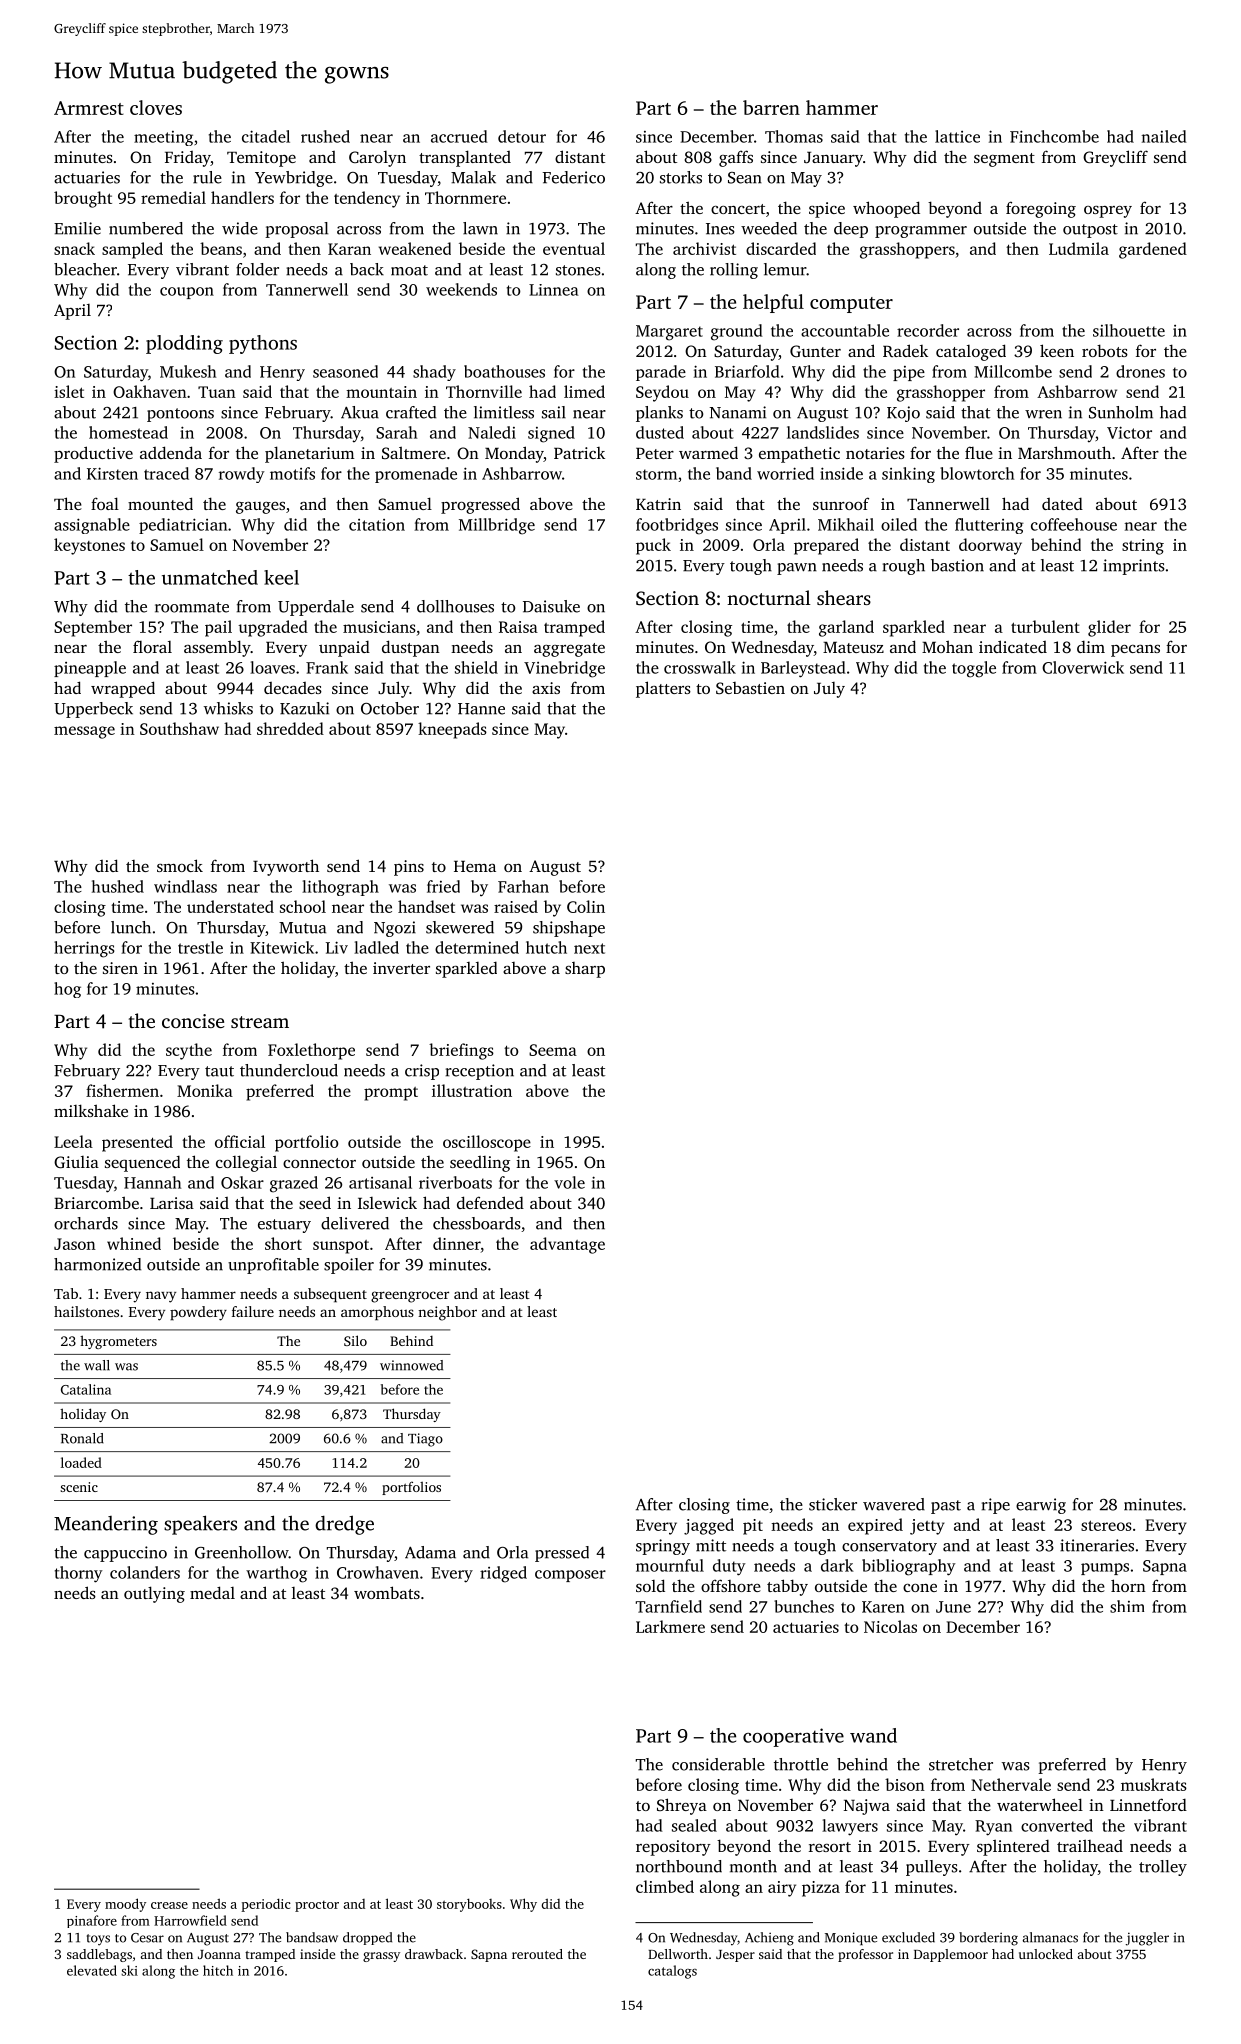 This document has height=2044, width=1241. What do you see at coordinates (953, 1607) in the document?
I see `June` at bounding box center [953, 1607].
